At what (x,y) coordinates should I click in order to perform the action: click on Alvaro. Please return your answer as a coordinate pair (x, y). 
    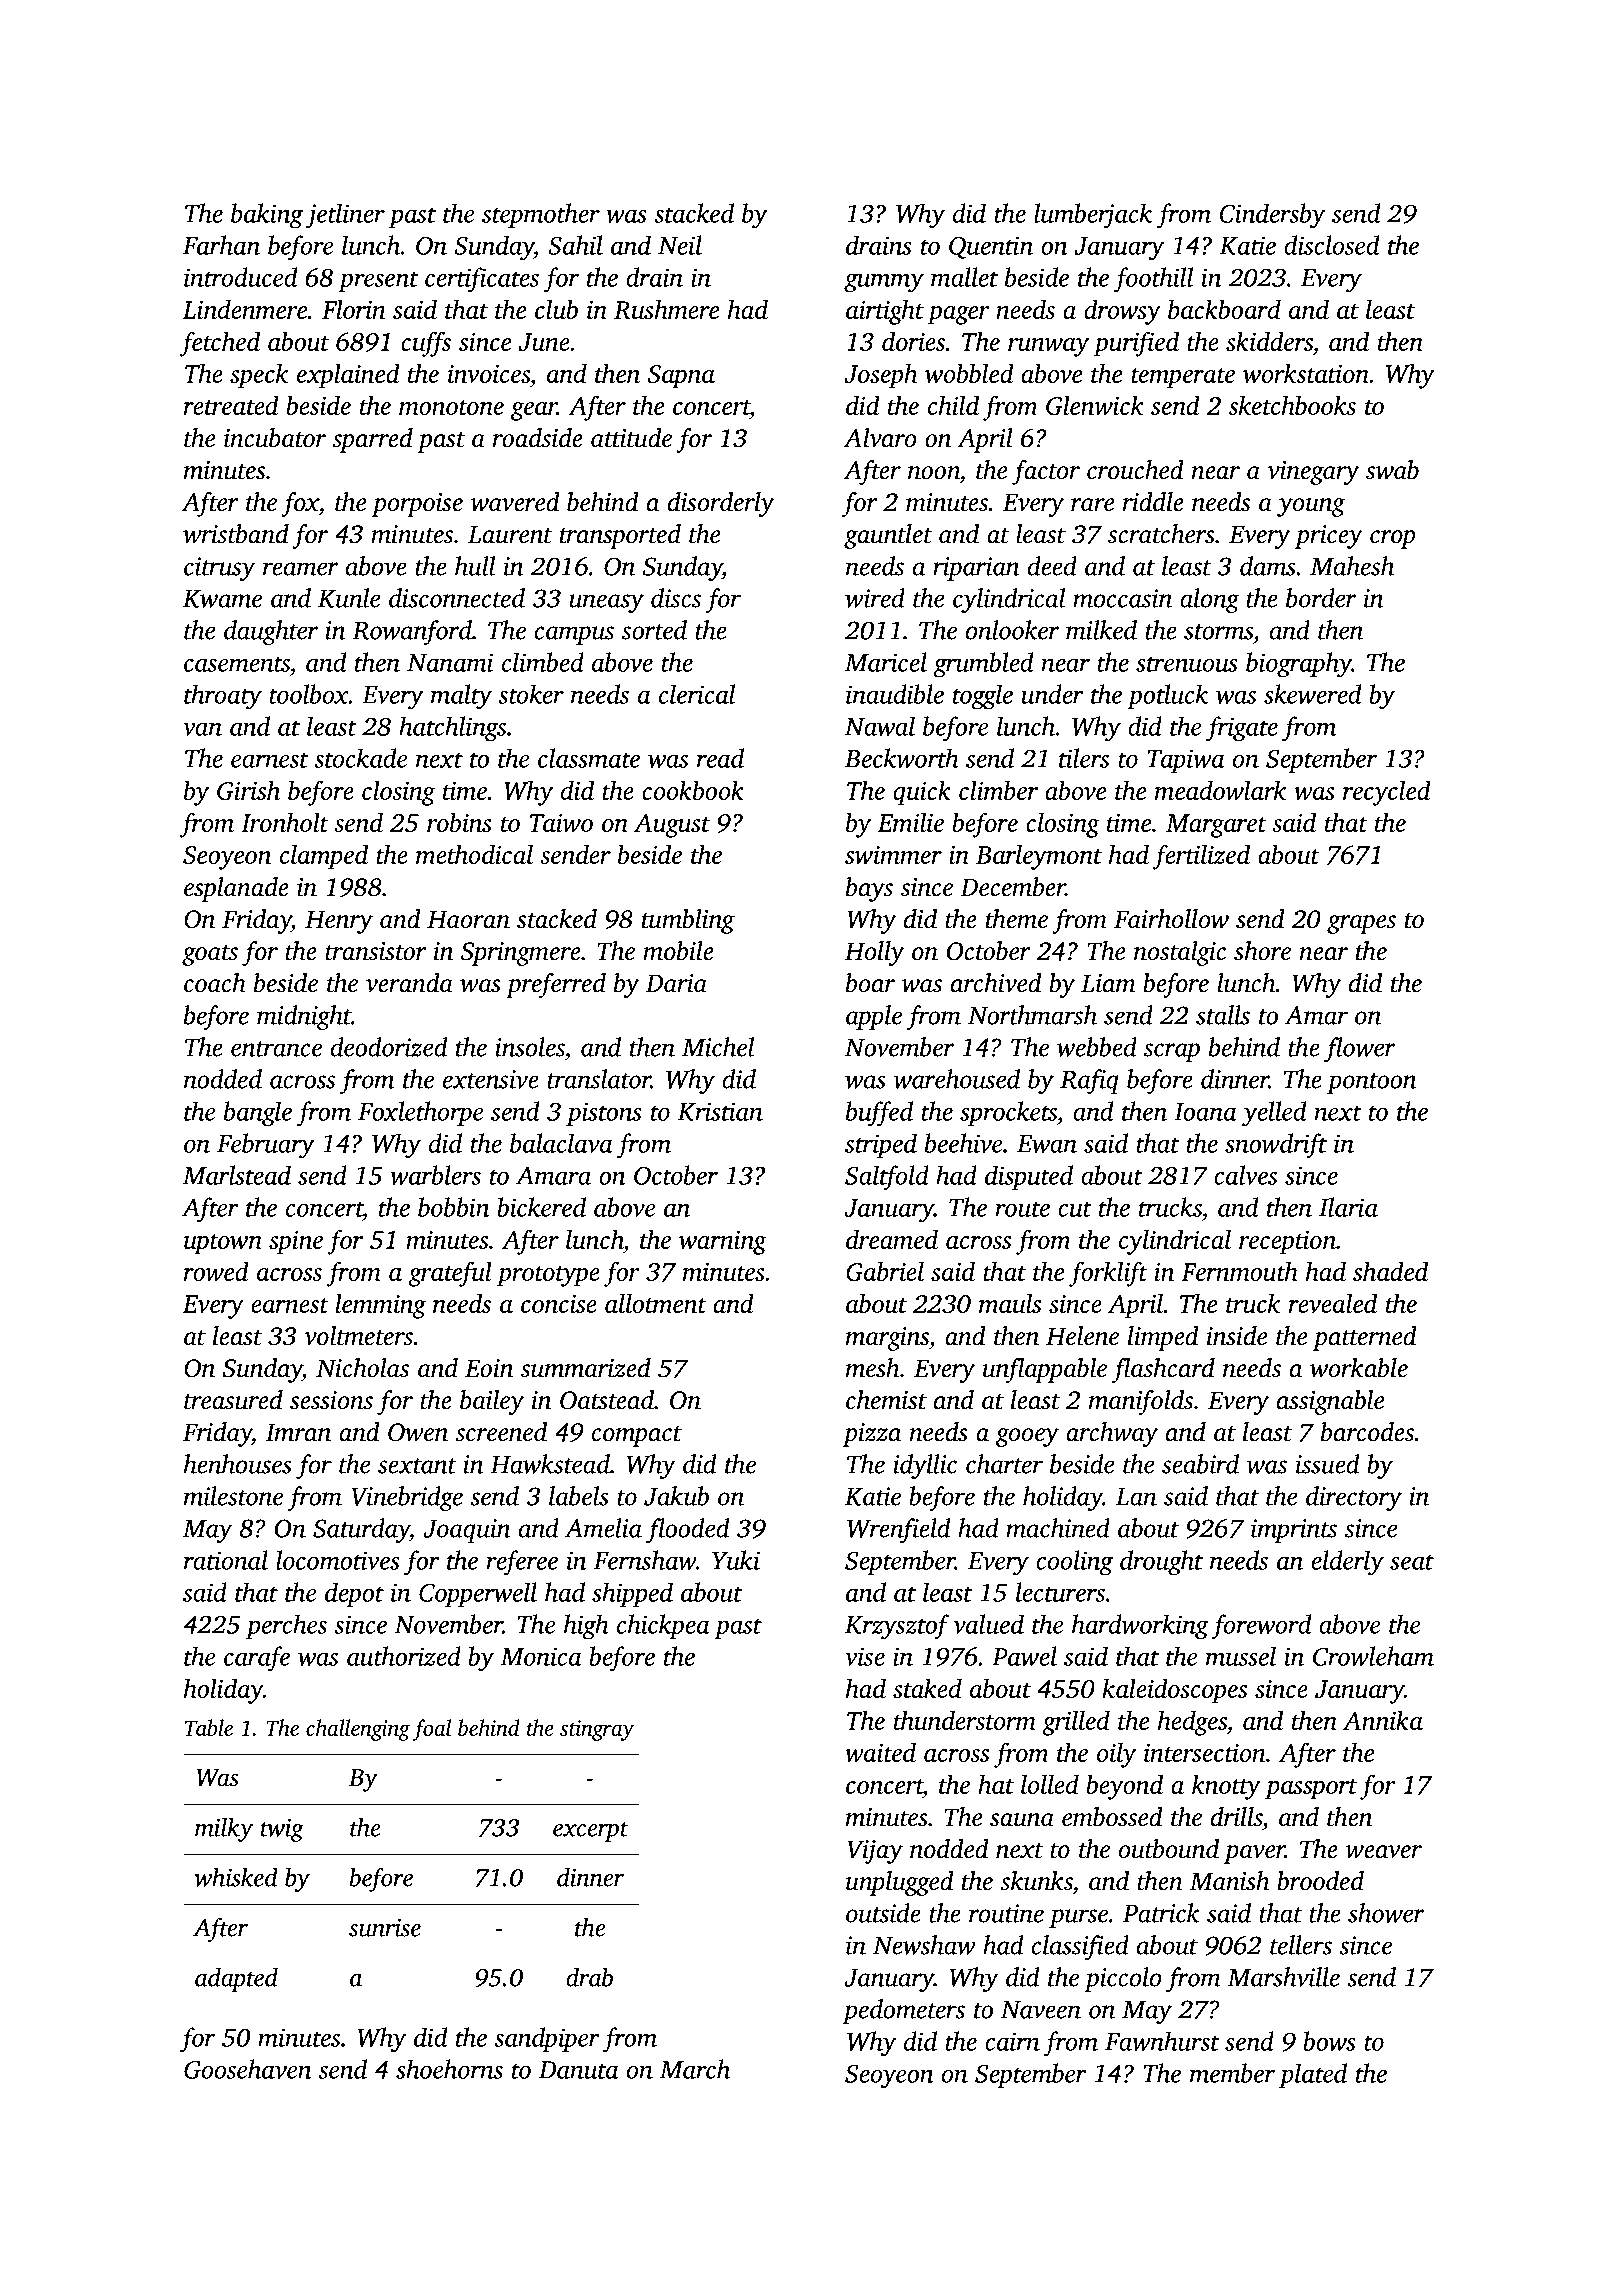
    Looking at the image, I should click on (880, 438).
